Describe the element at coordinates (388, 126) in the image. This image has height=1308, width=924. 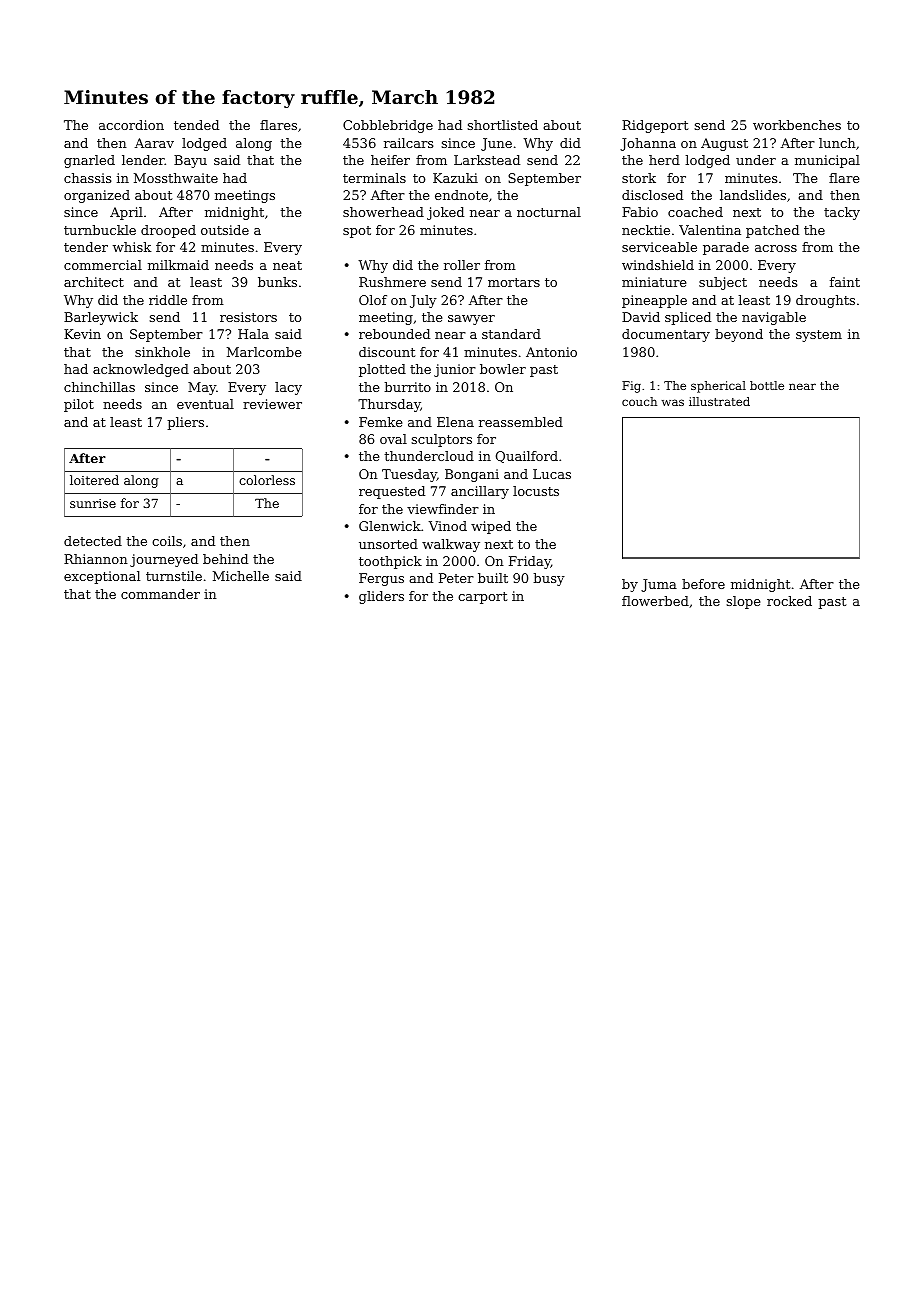
I see `Cobblebridge` at that location.
